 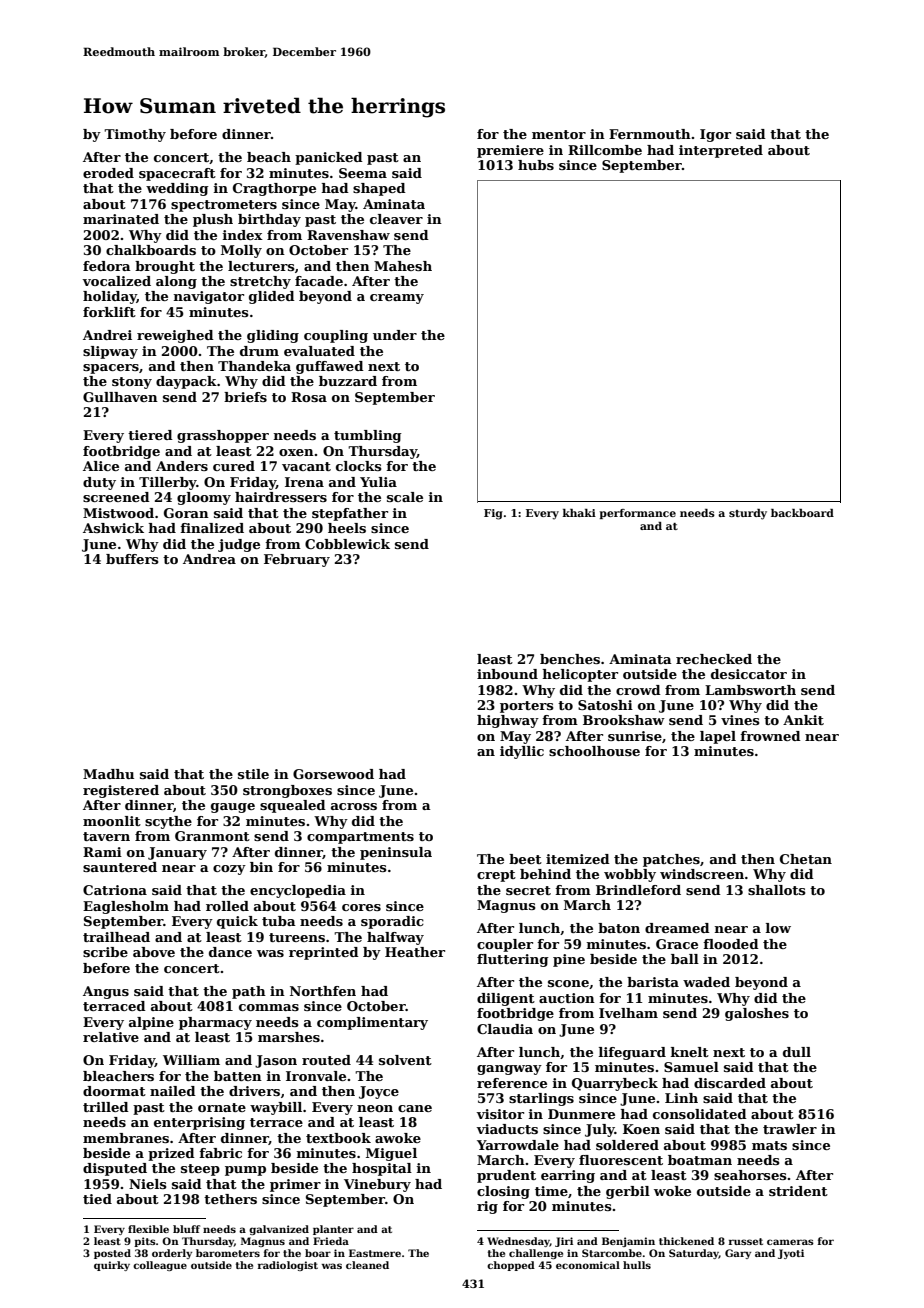 I want to click on panicked, so click(x=329, y=158).
